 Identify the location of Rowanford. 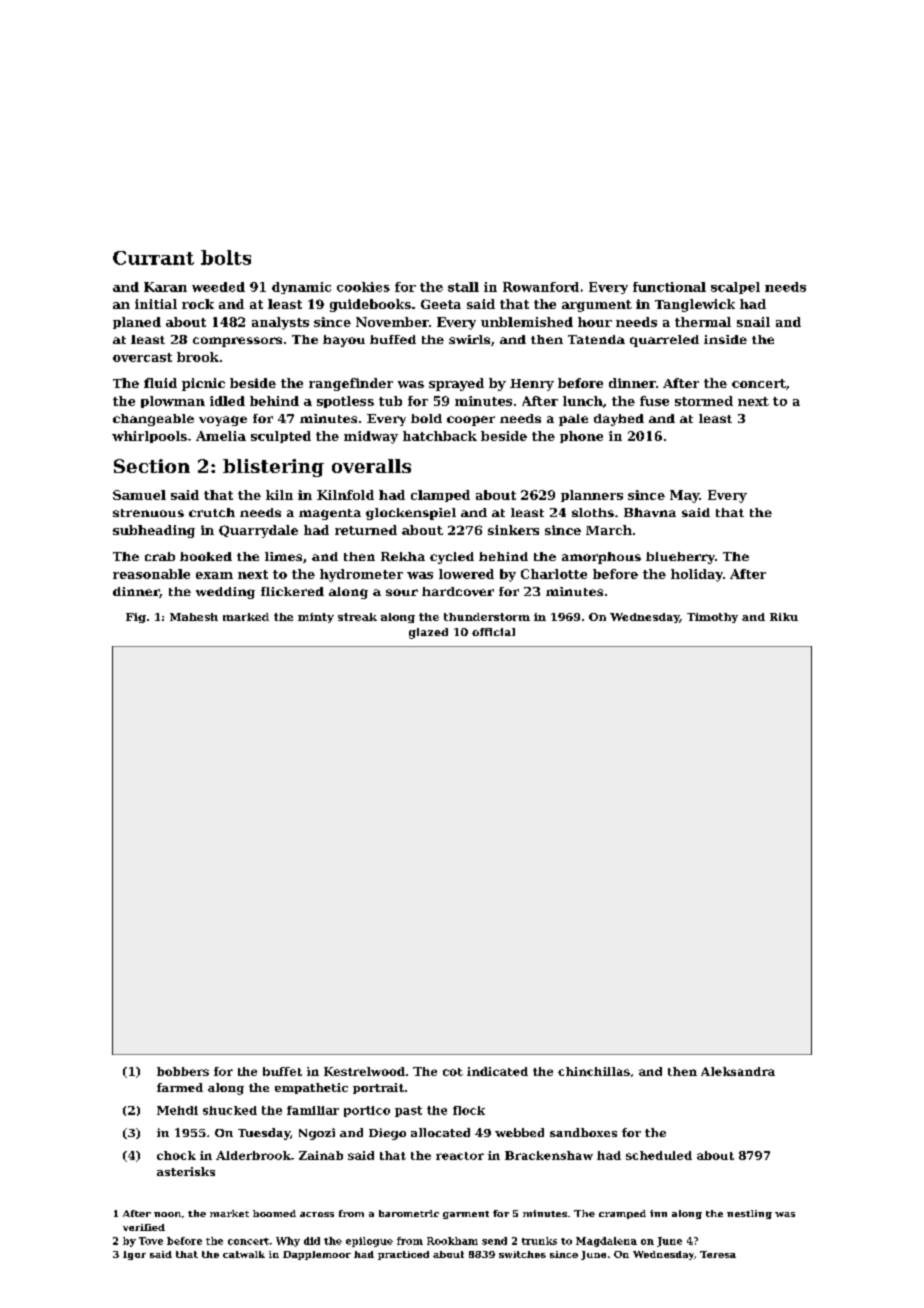
(541, 287).
